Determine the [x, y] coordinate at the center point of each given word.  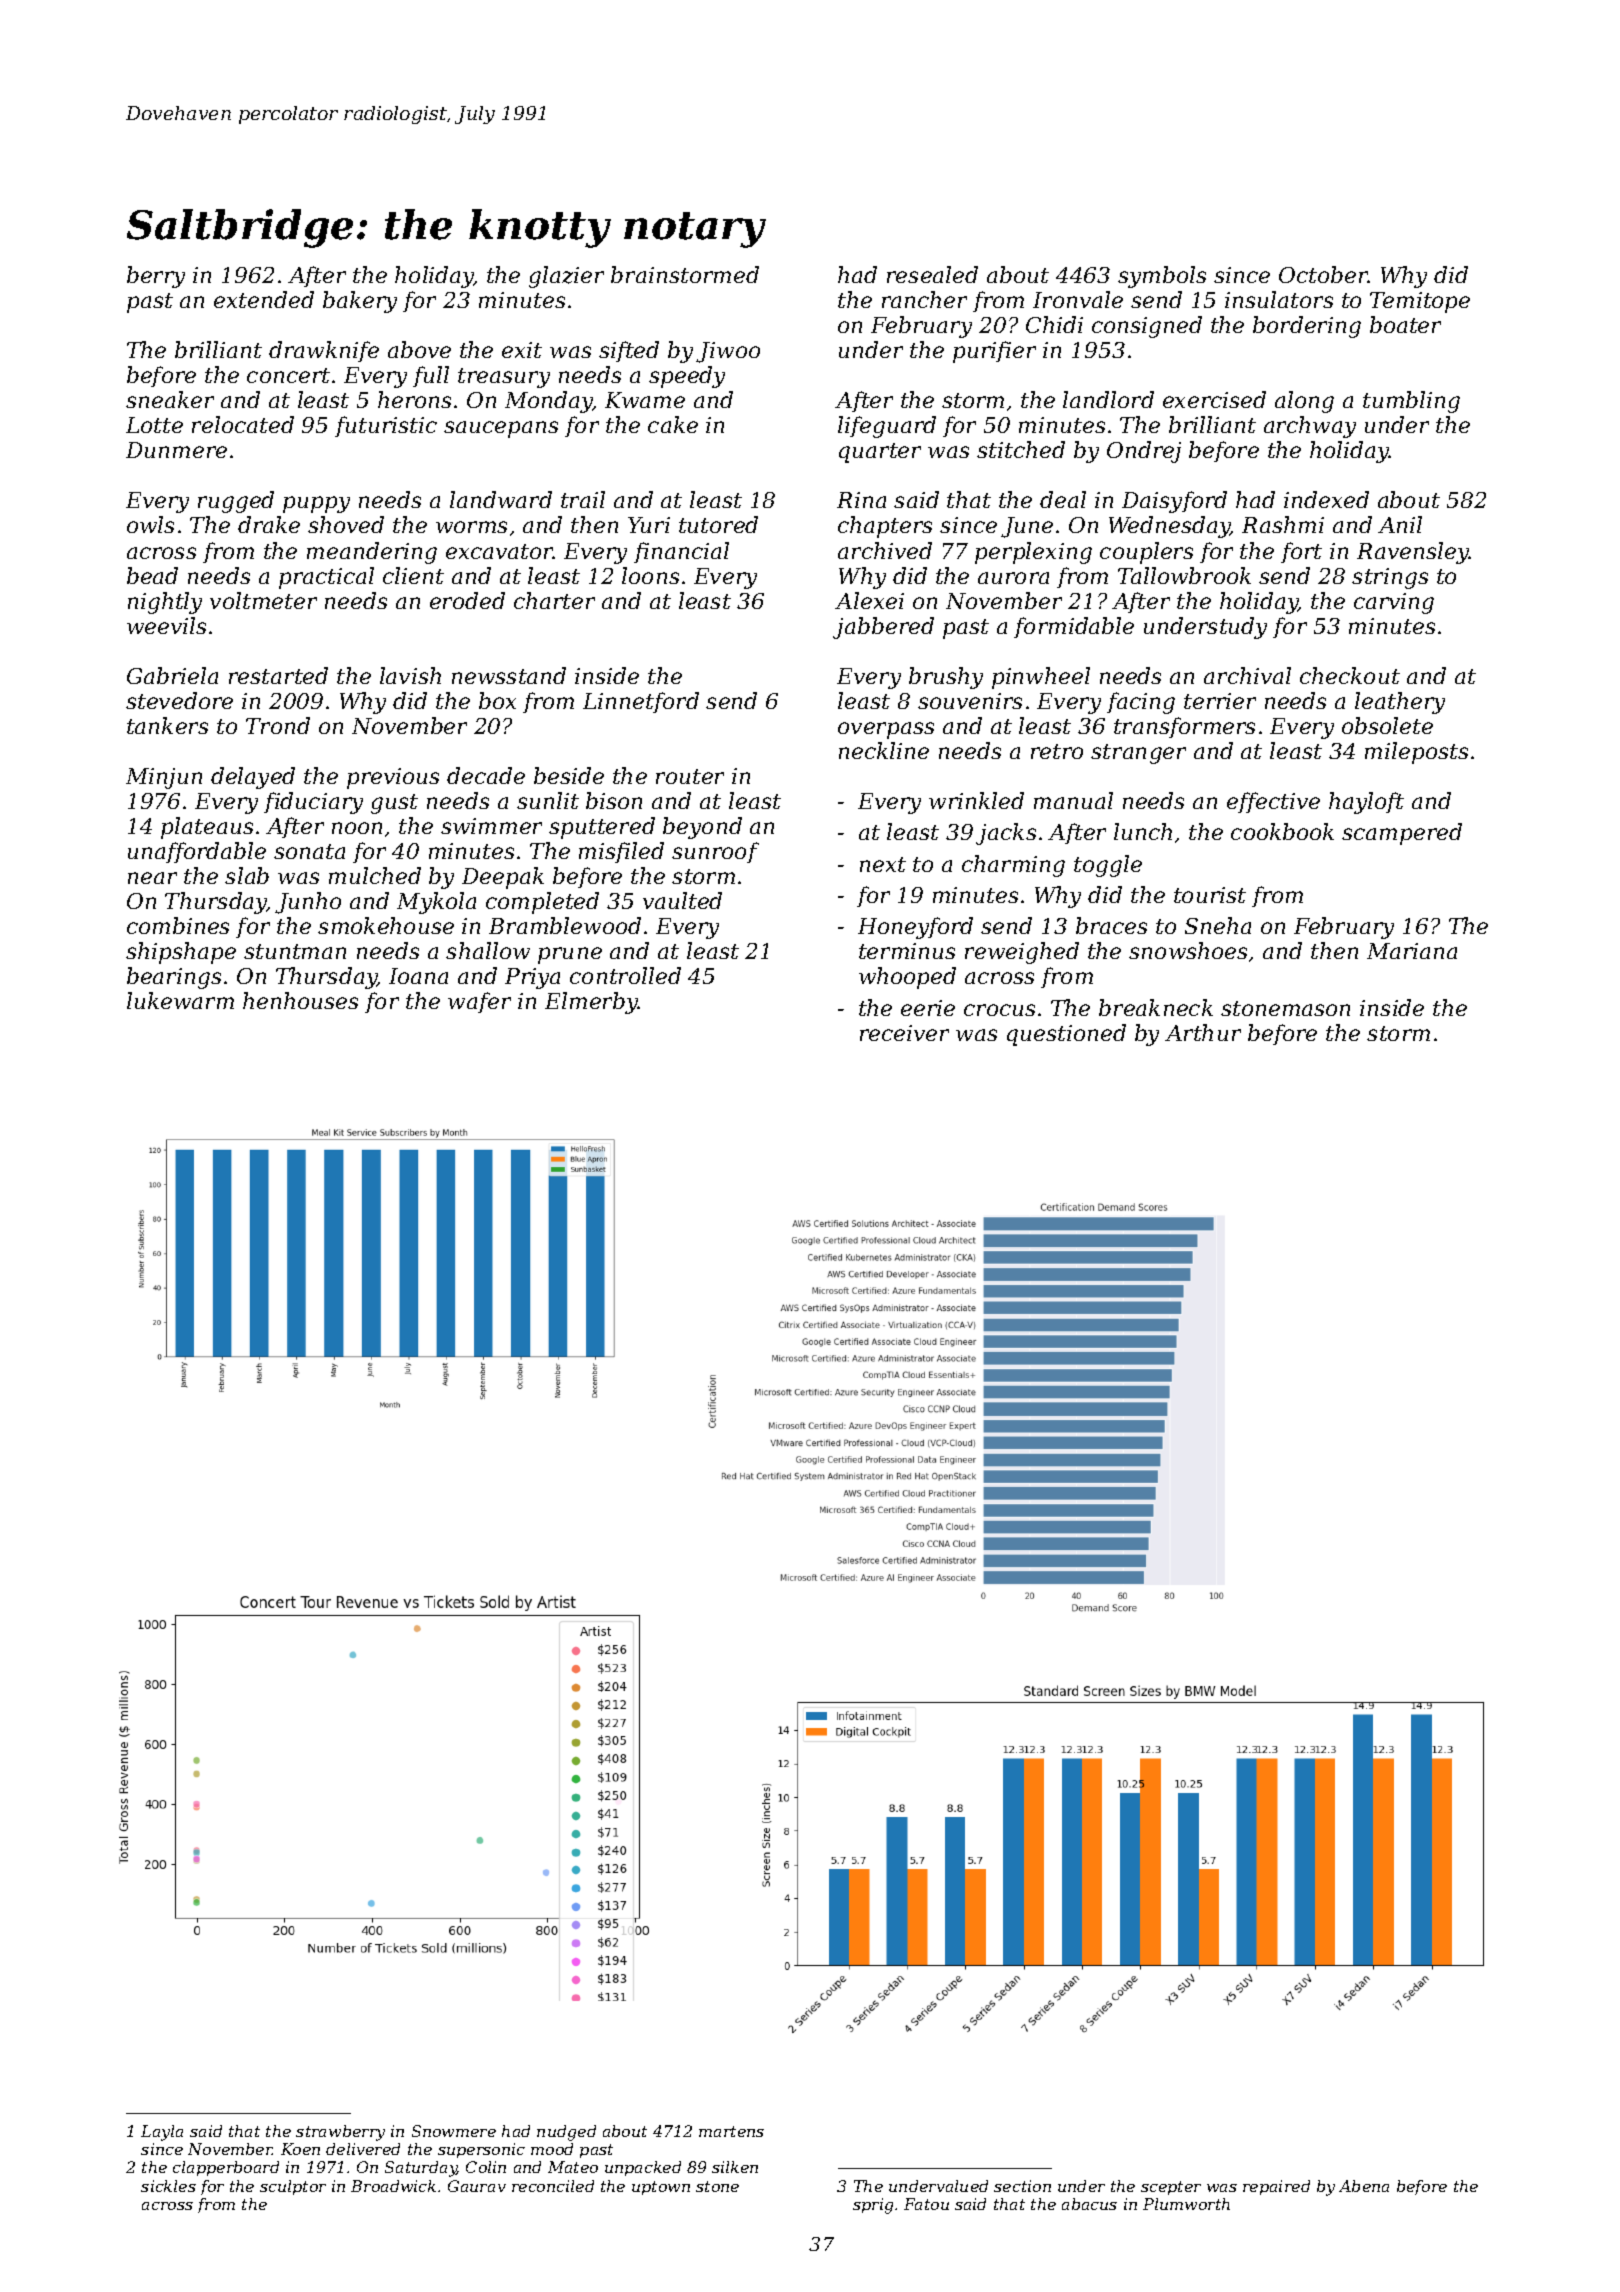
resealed [932, 274]
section [1022, 2186]
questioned [1066, 1035]
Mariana [1412, 951]
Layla [162, 2133]
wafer [479, 1002]
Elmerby [591, 1003]
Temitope [1420, 302]
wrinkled [976, 800]
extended [264, 299]
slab [247, 875]
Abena [1364, 2186]
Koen [300, 2149]
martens [731, 2131]
